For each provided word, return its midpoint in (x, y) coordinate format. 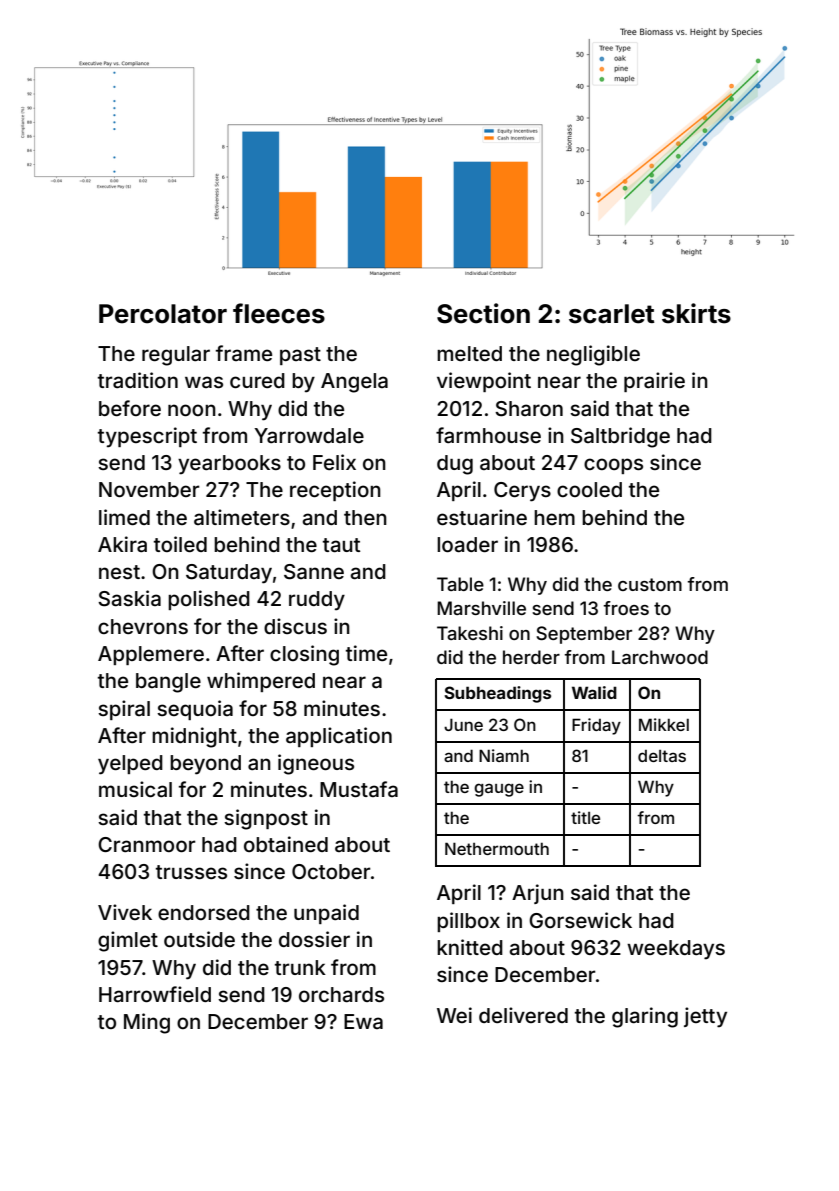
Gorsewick (580, 920)
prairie (654, 382)
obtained (286, 844)
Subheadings (497, 694)
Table (460, 584)
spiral (124, 710)
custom (650, 584)
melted (469, 353)
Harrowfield (155, 994)
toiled (180, 544)
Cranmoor (147, 844)
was (204, 382)
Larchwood (660, 657)
